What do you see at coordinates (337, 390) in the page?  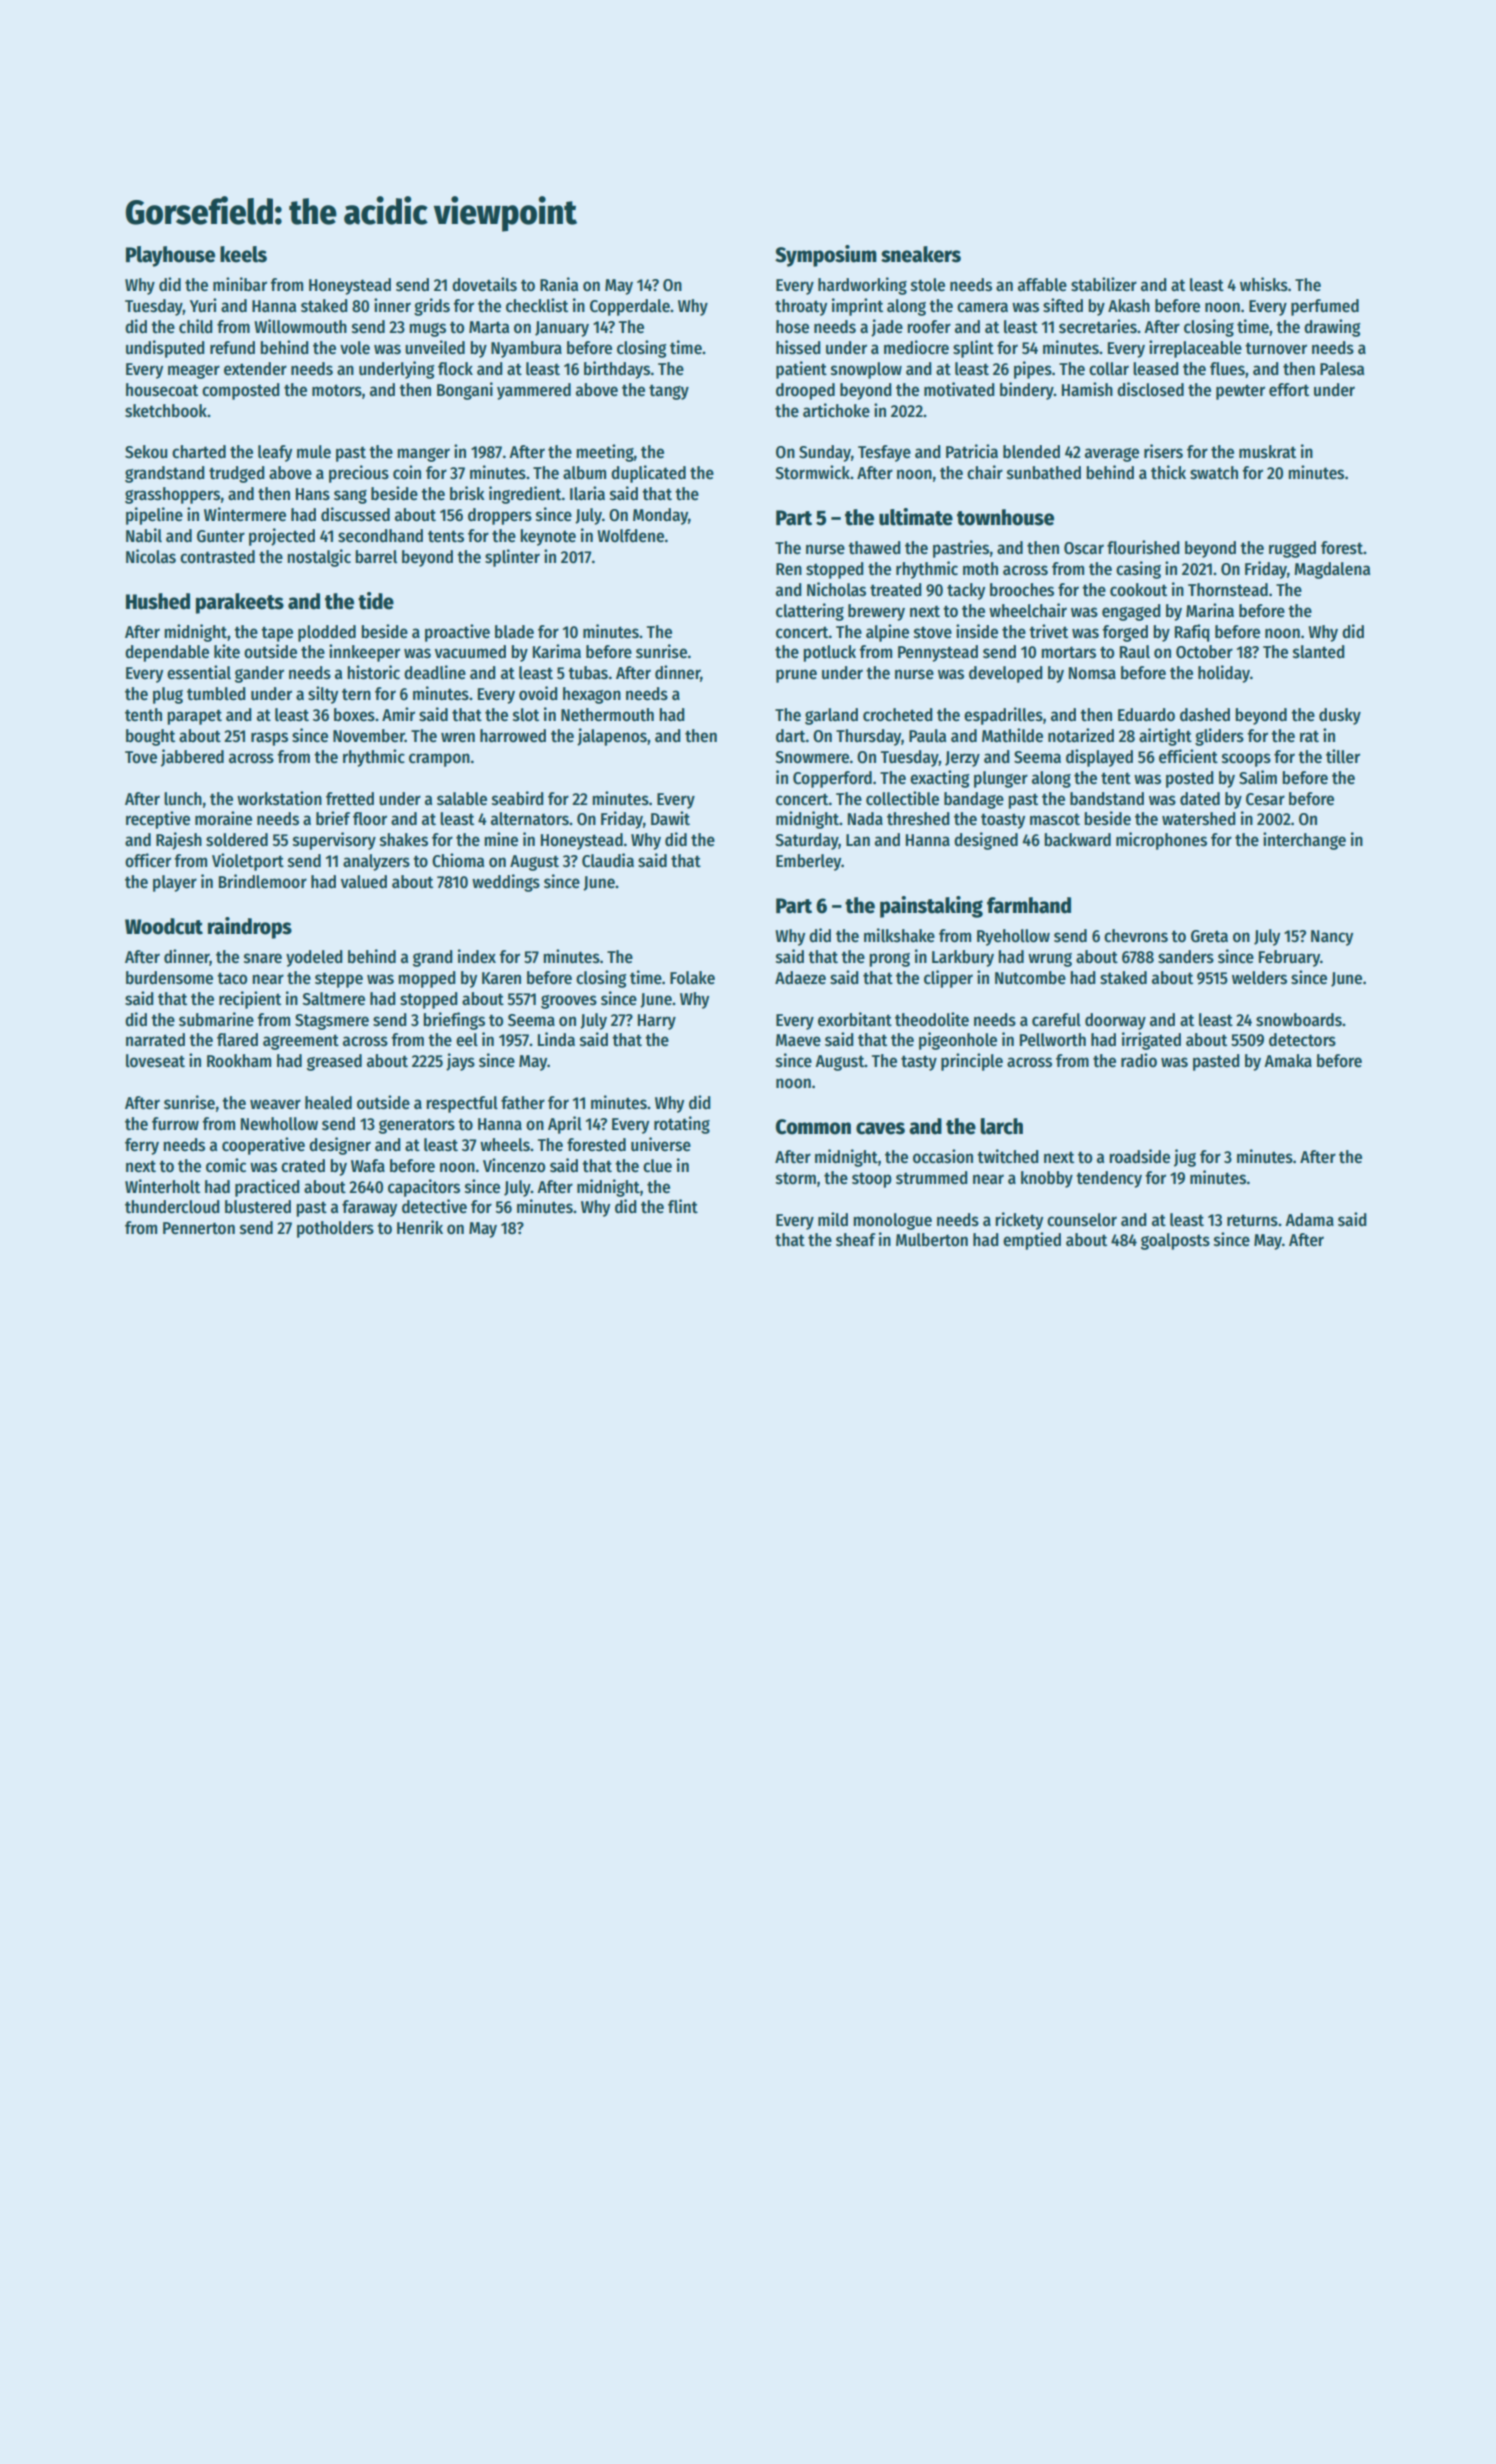 I see `motors` at bounding box center [337, 390].
